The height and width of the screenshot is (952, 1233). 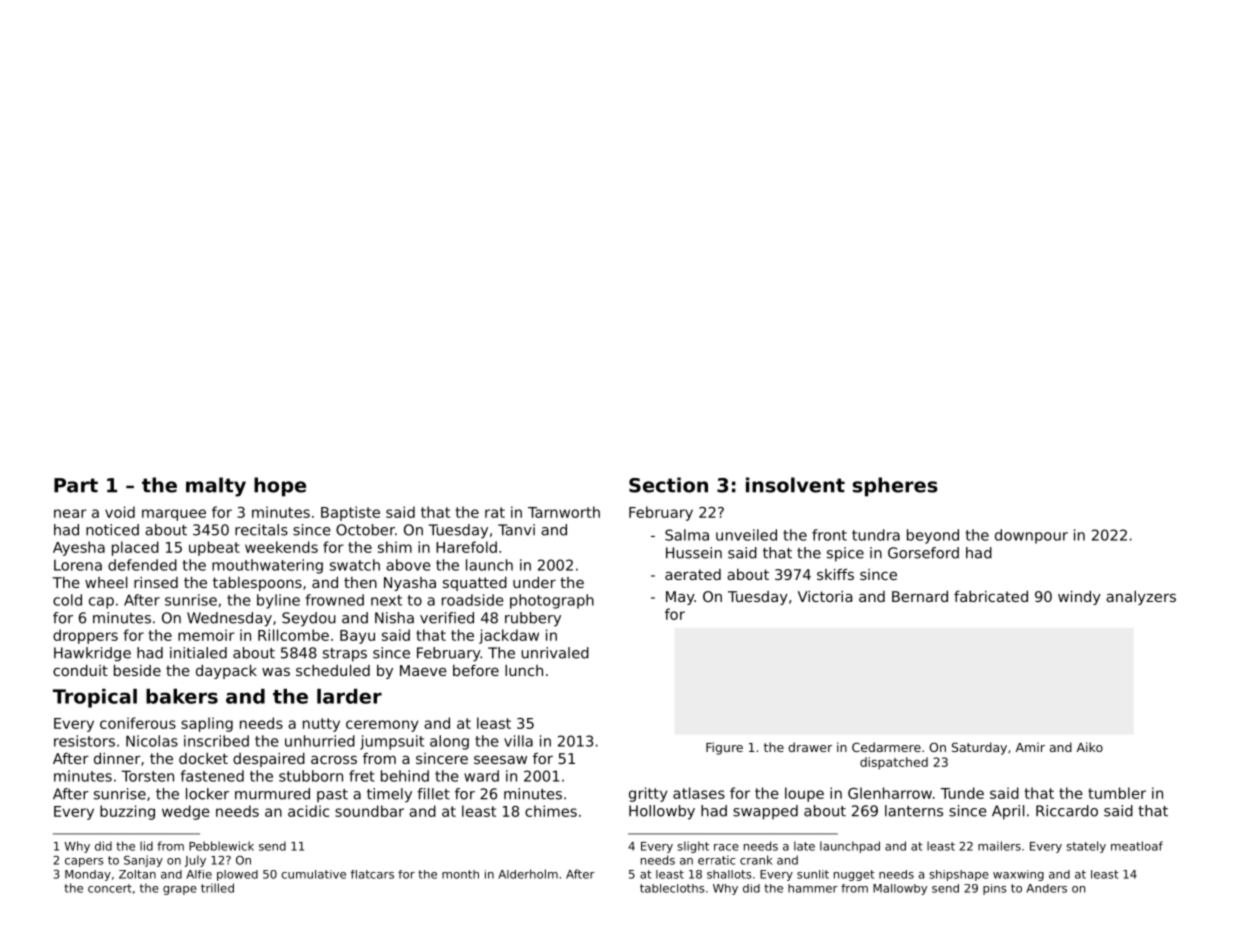 I want to click on Tunde, so click(x=962, y=793).
